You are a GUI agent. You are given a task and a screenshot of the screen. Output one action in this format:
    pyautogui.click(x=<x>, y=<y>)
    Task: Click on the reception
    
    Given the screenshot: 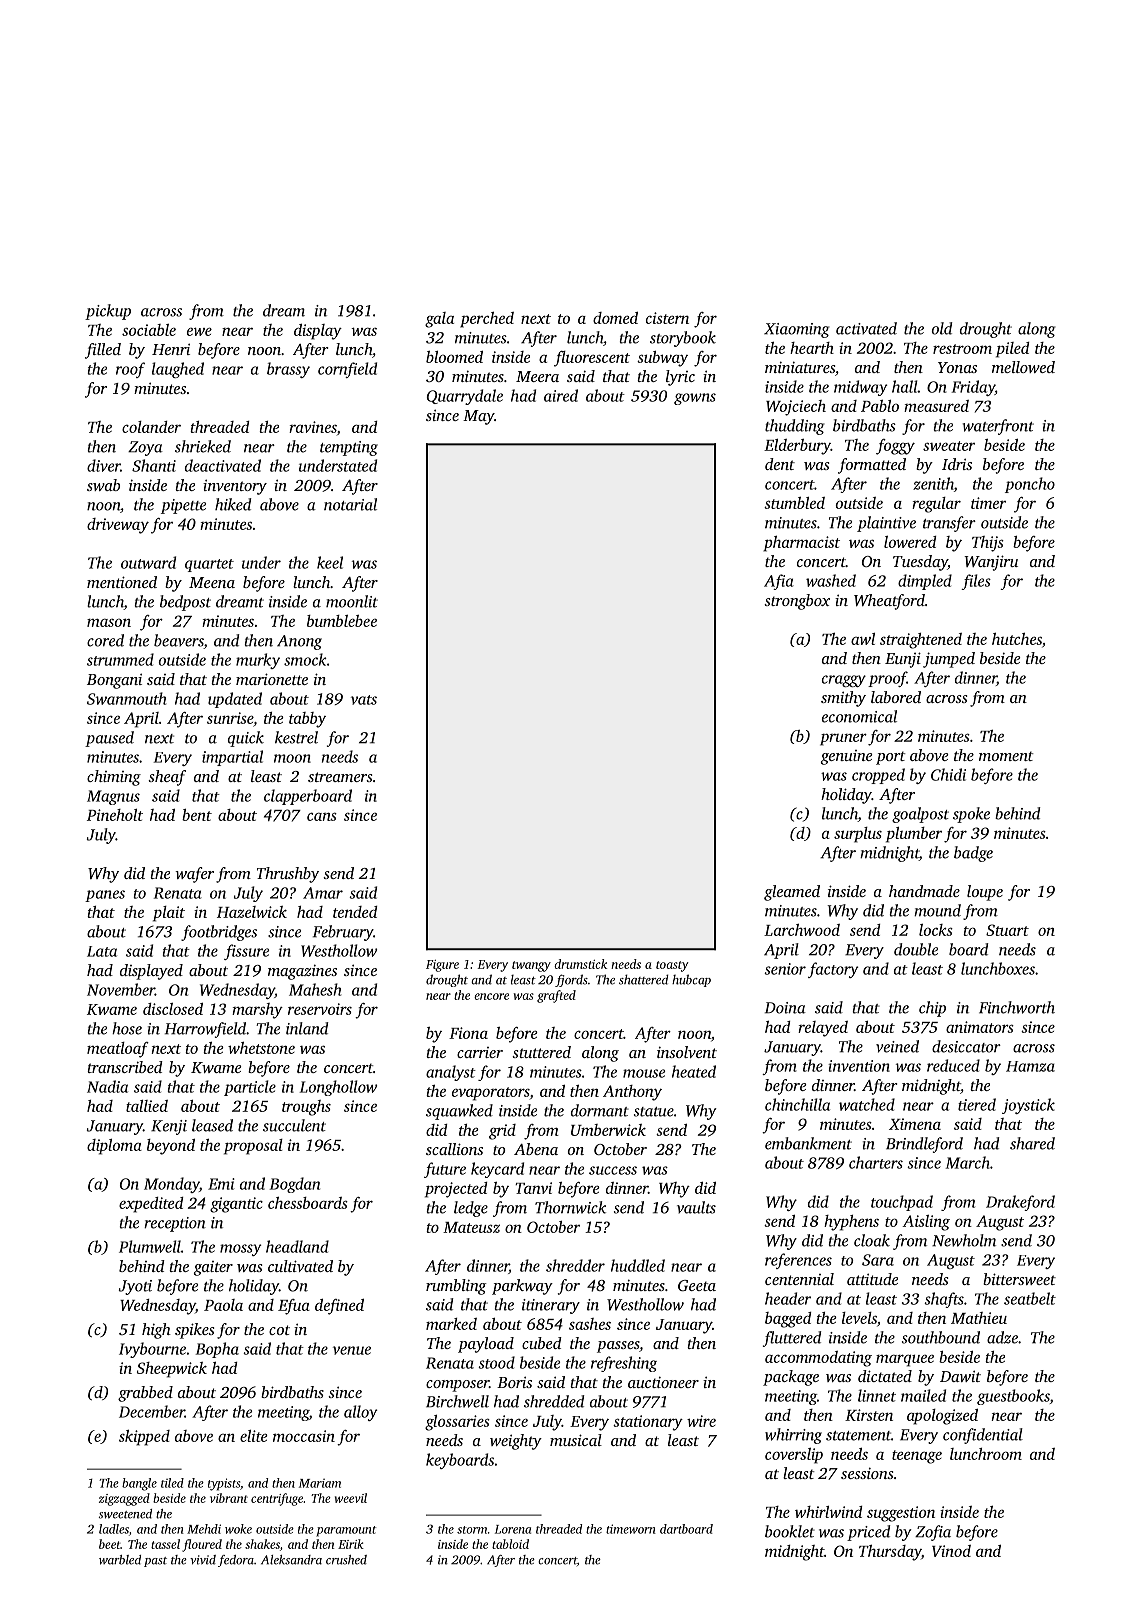 What is the action you would take?
    pyautogui.click(x=175, y=1224)
